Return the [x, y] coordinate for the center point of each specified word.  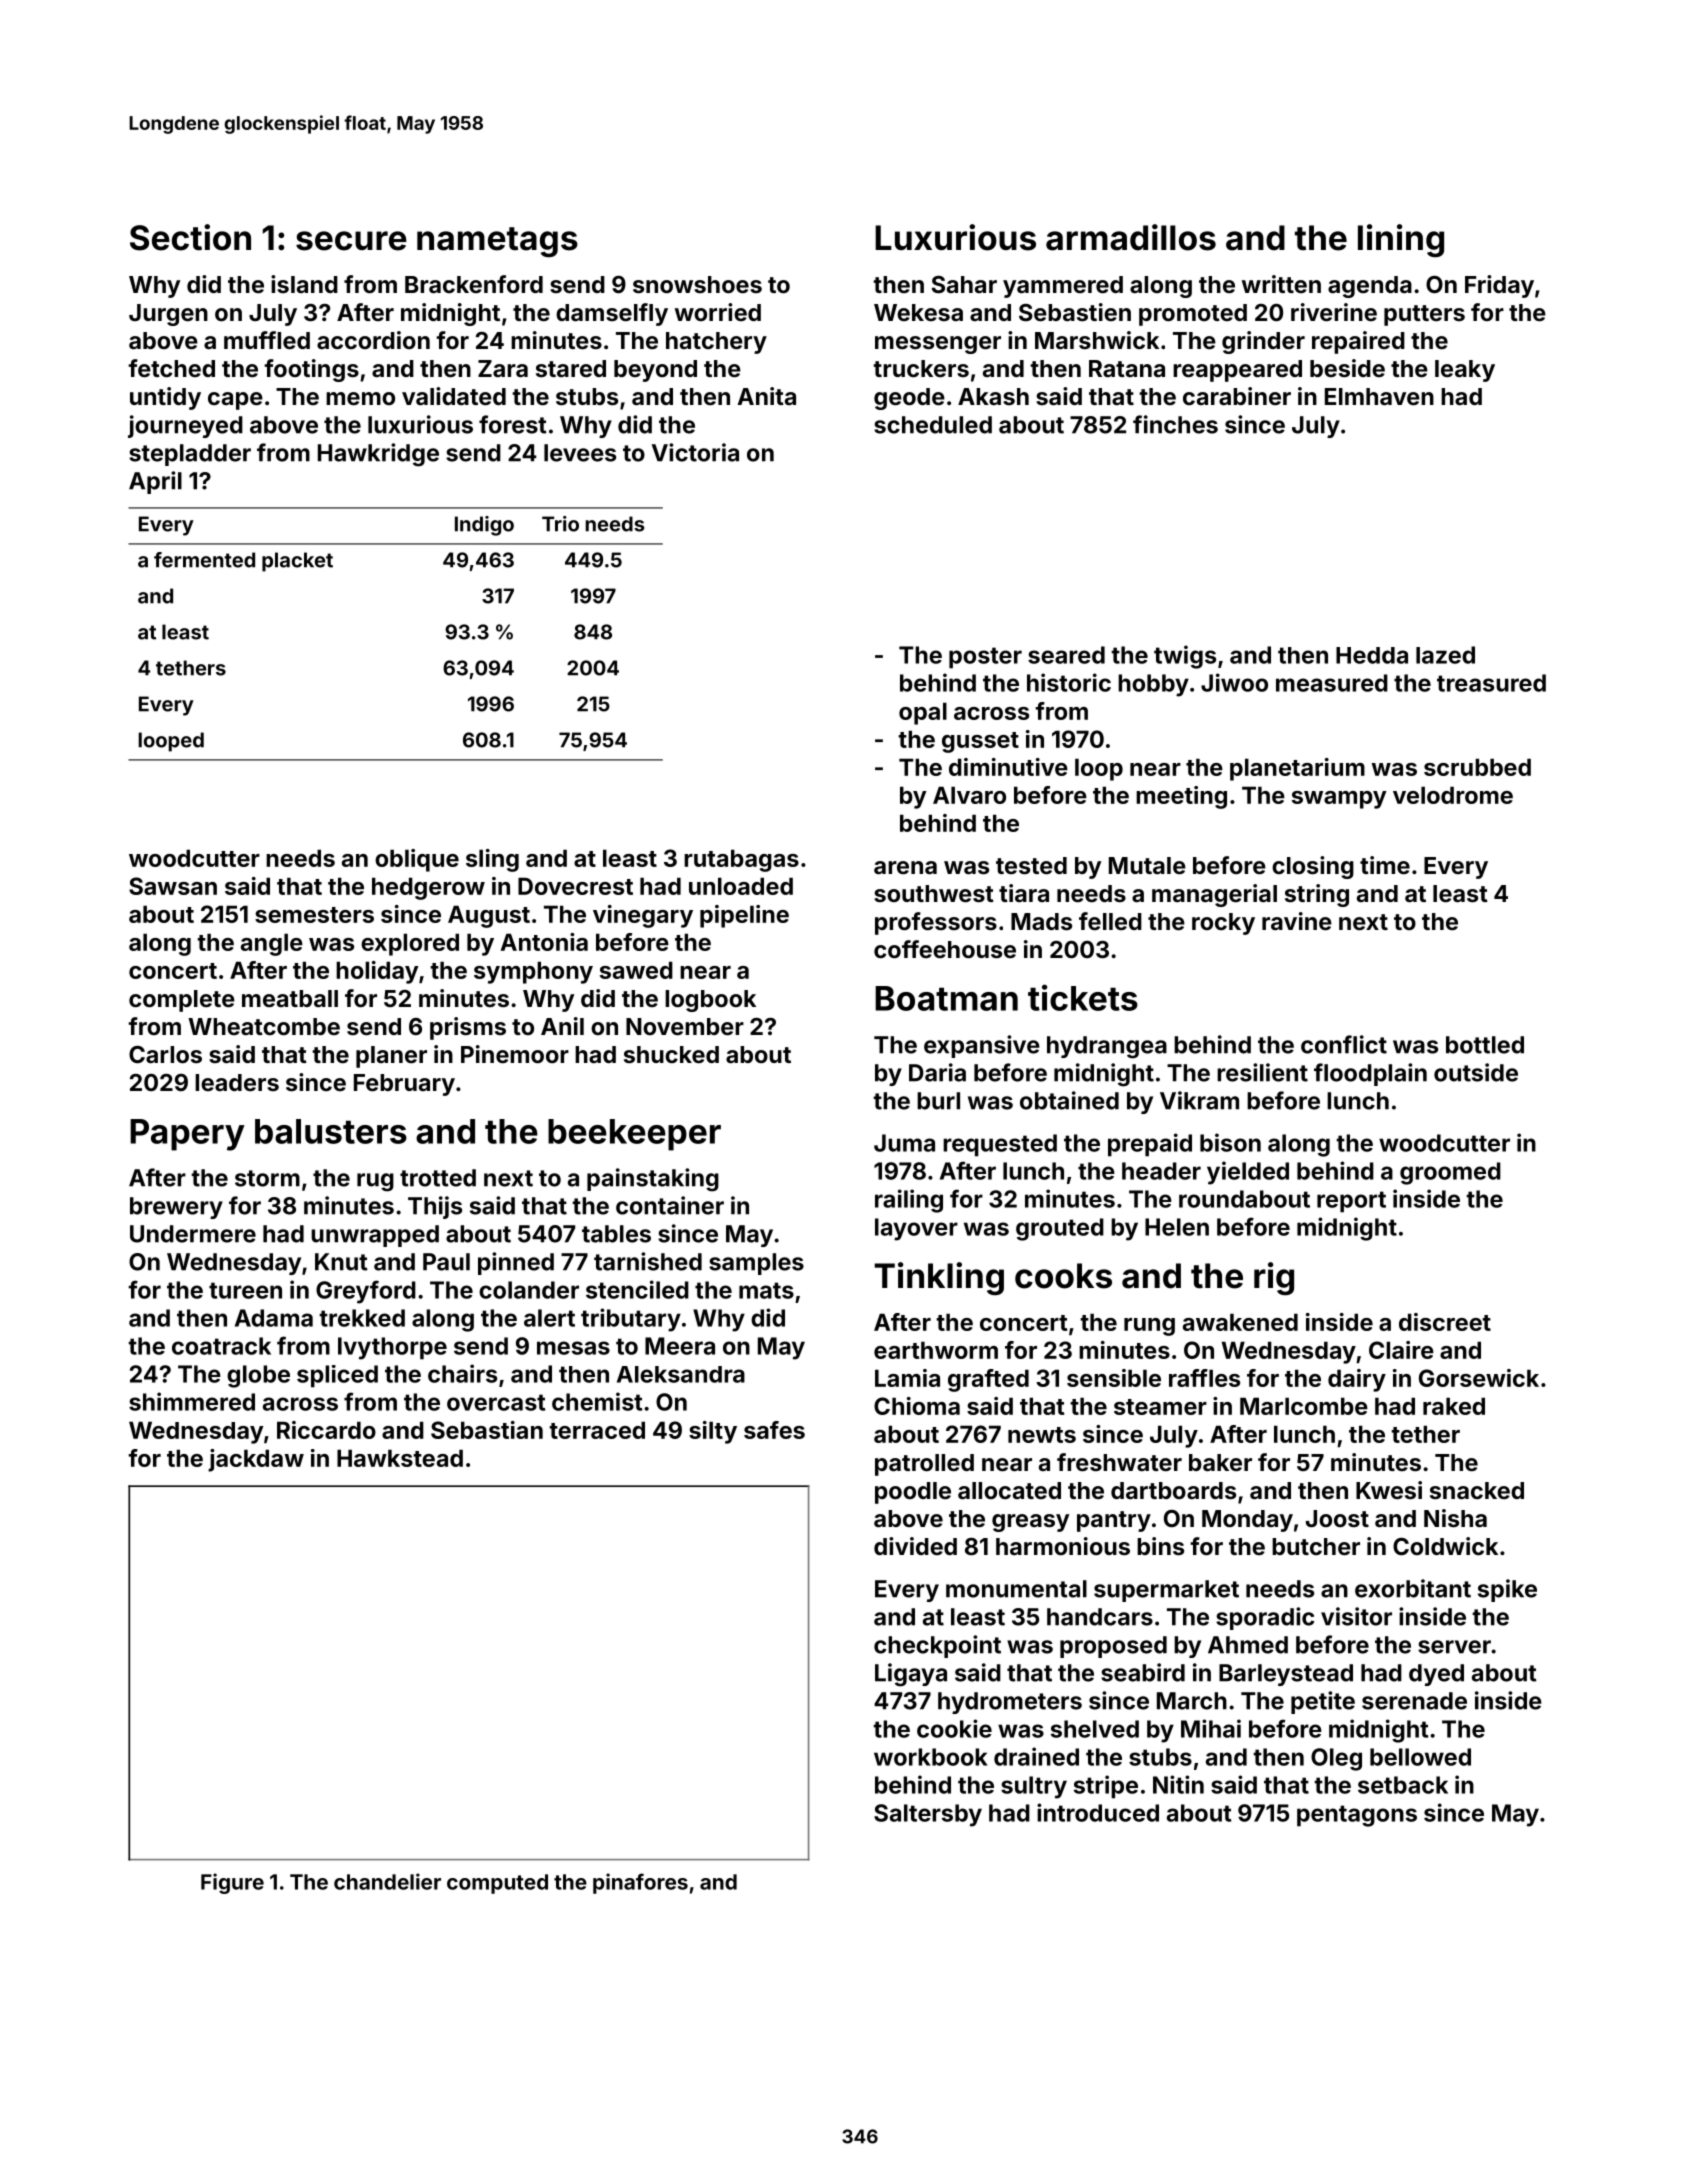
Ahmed [1248, 1645]
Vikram [1199, 1100]
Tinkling [939, 1279]
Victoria [695, 452]
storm [267, 1178]
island [304, 284]
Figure [232, 1883]
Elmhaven [1379, 396]
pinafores [640, 1883]
